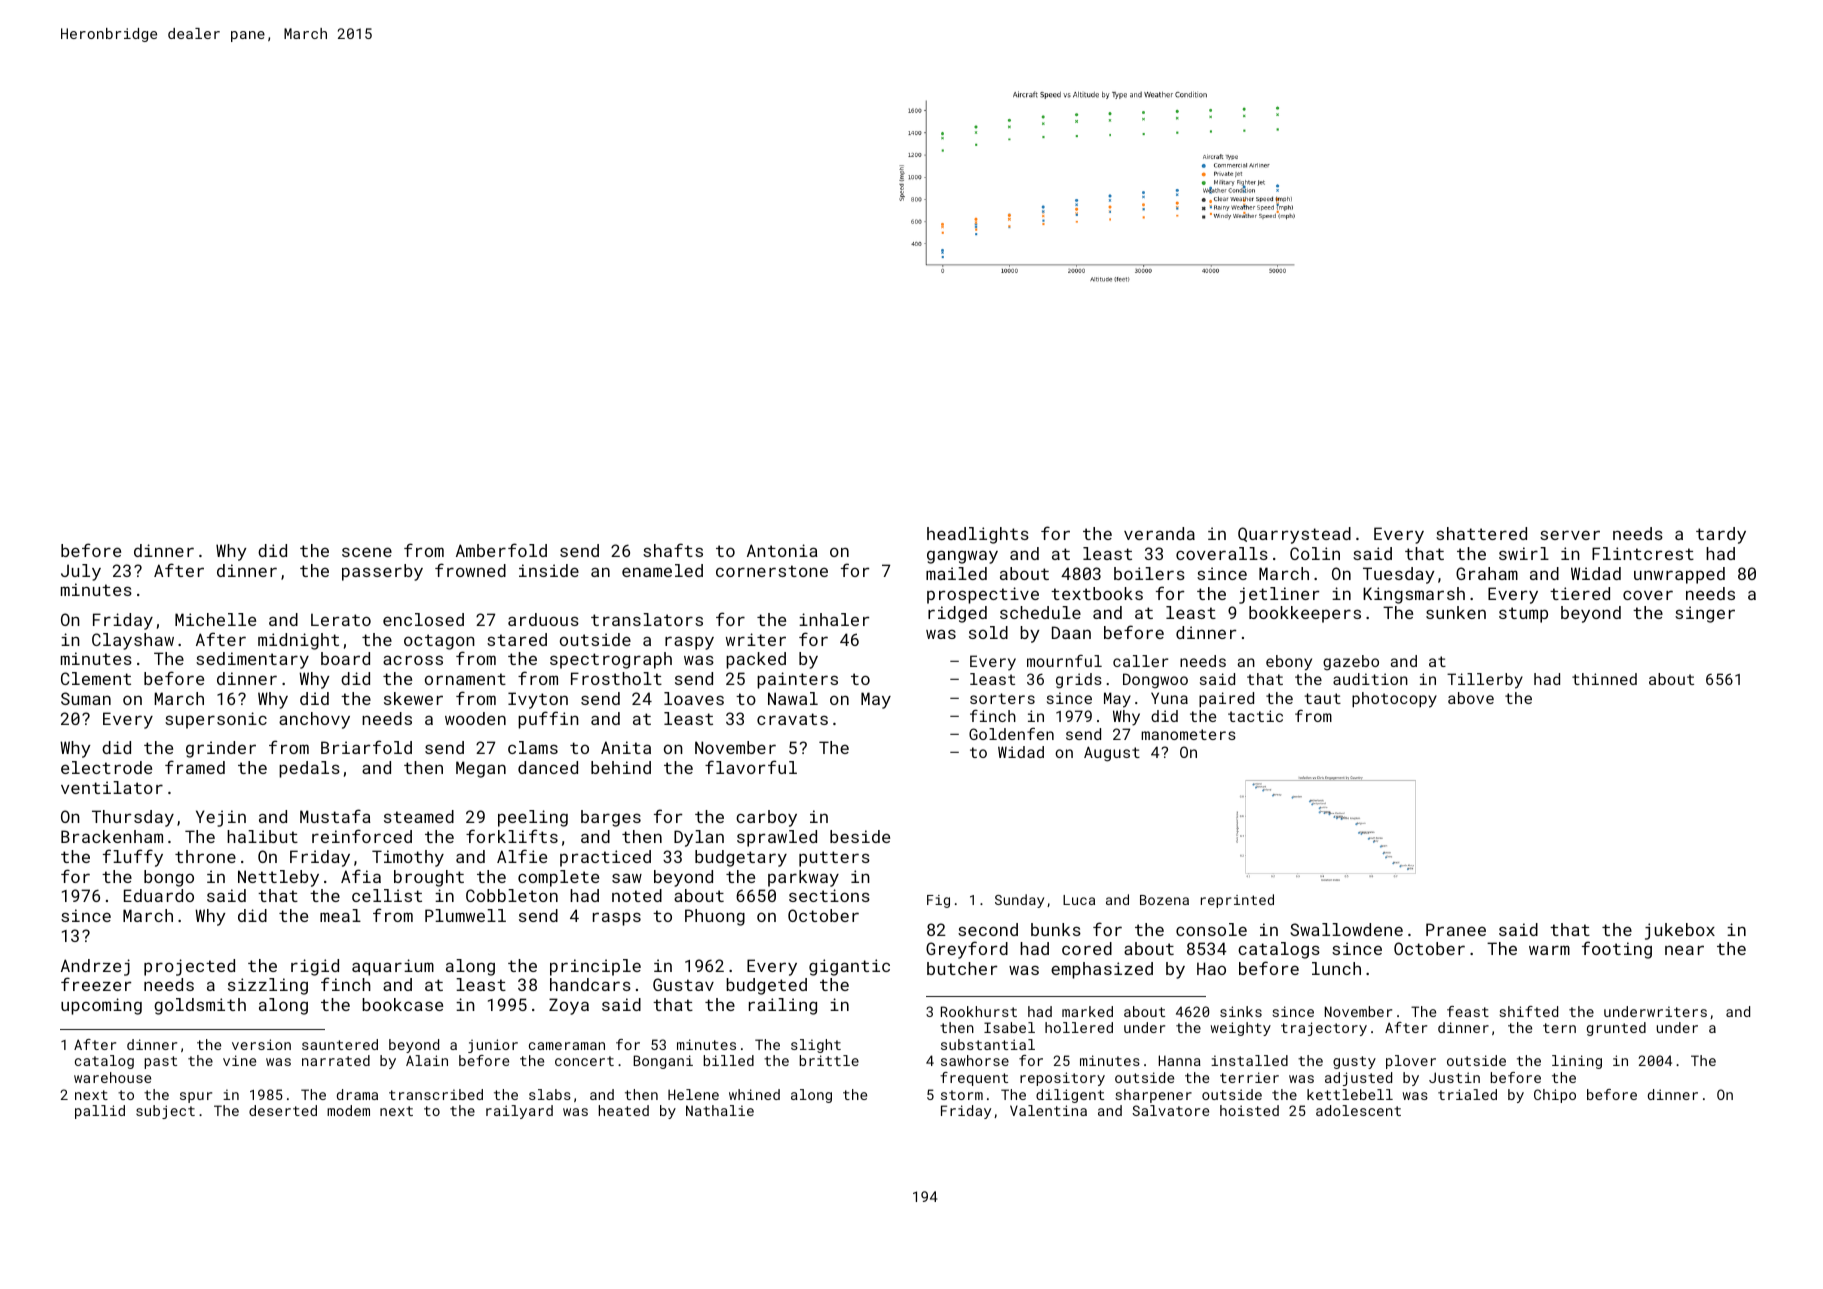  I want to click on headlights, so click(978, 535).
